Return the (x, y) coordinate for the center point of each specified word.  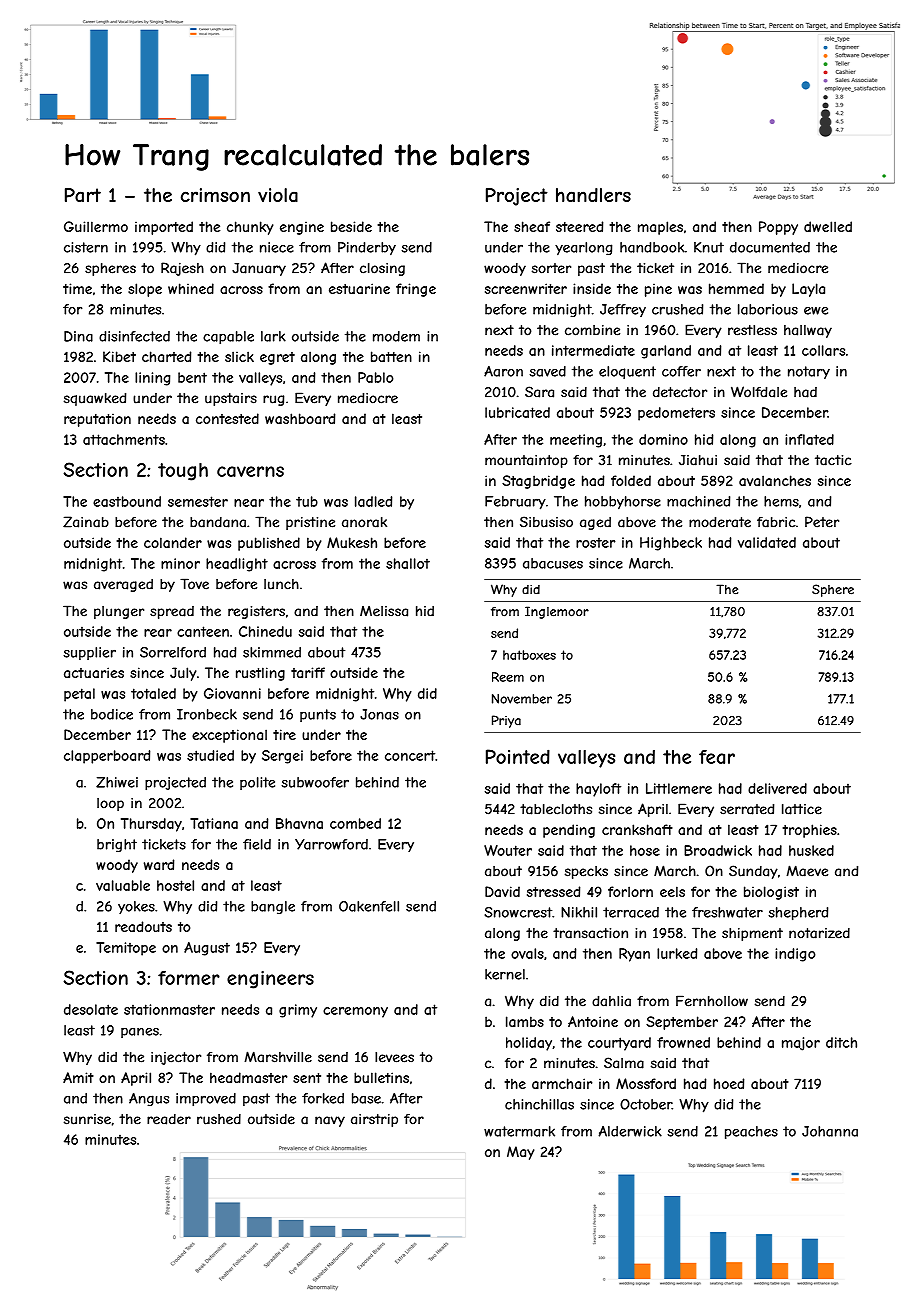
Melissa (384, 611)
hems (781, 501)
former (189, 978)
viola (278, 195)
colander (173, 542)
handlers (593, 195)
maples (660, 228)
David (502, 891)
